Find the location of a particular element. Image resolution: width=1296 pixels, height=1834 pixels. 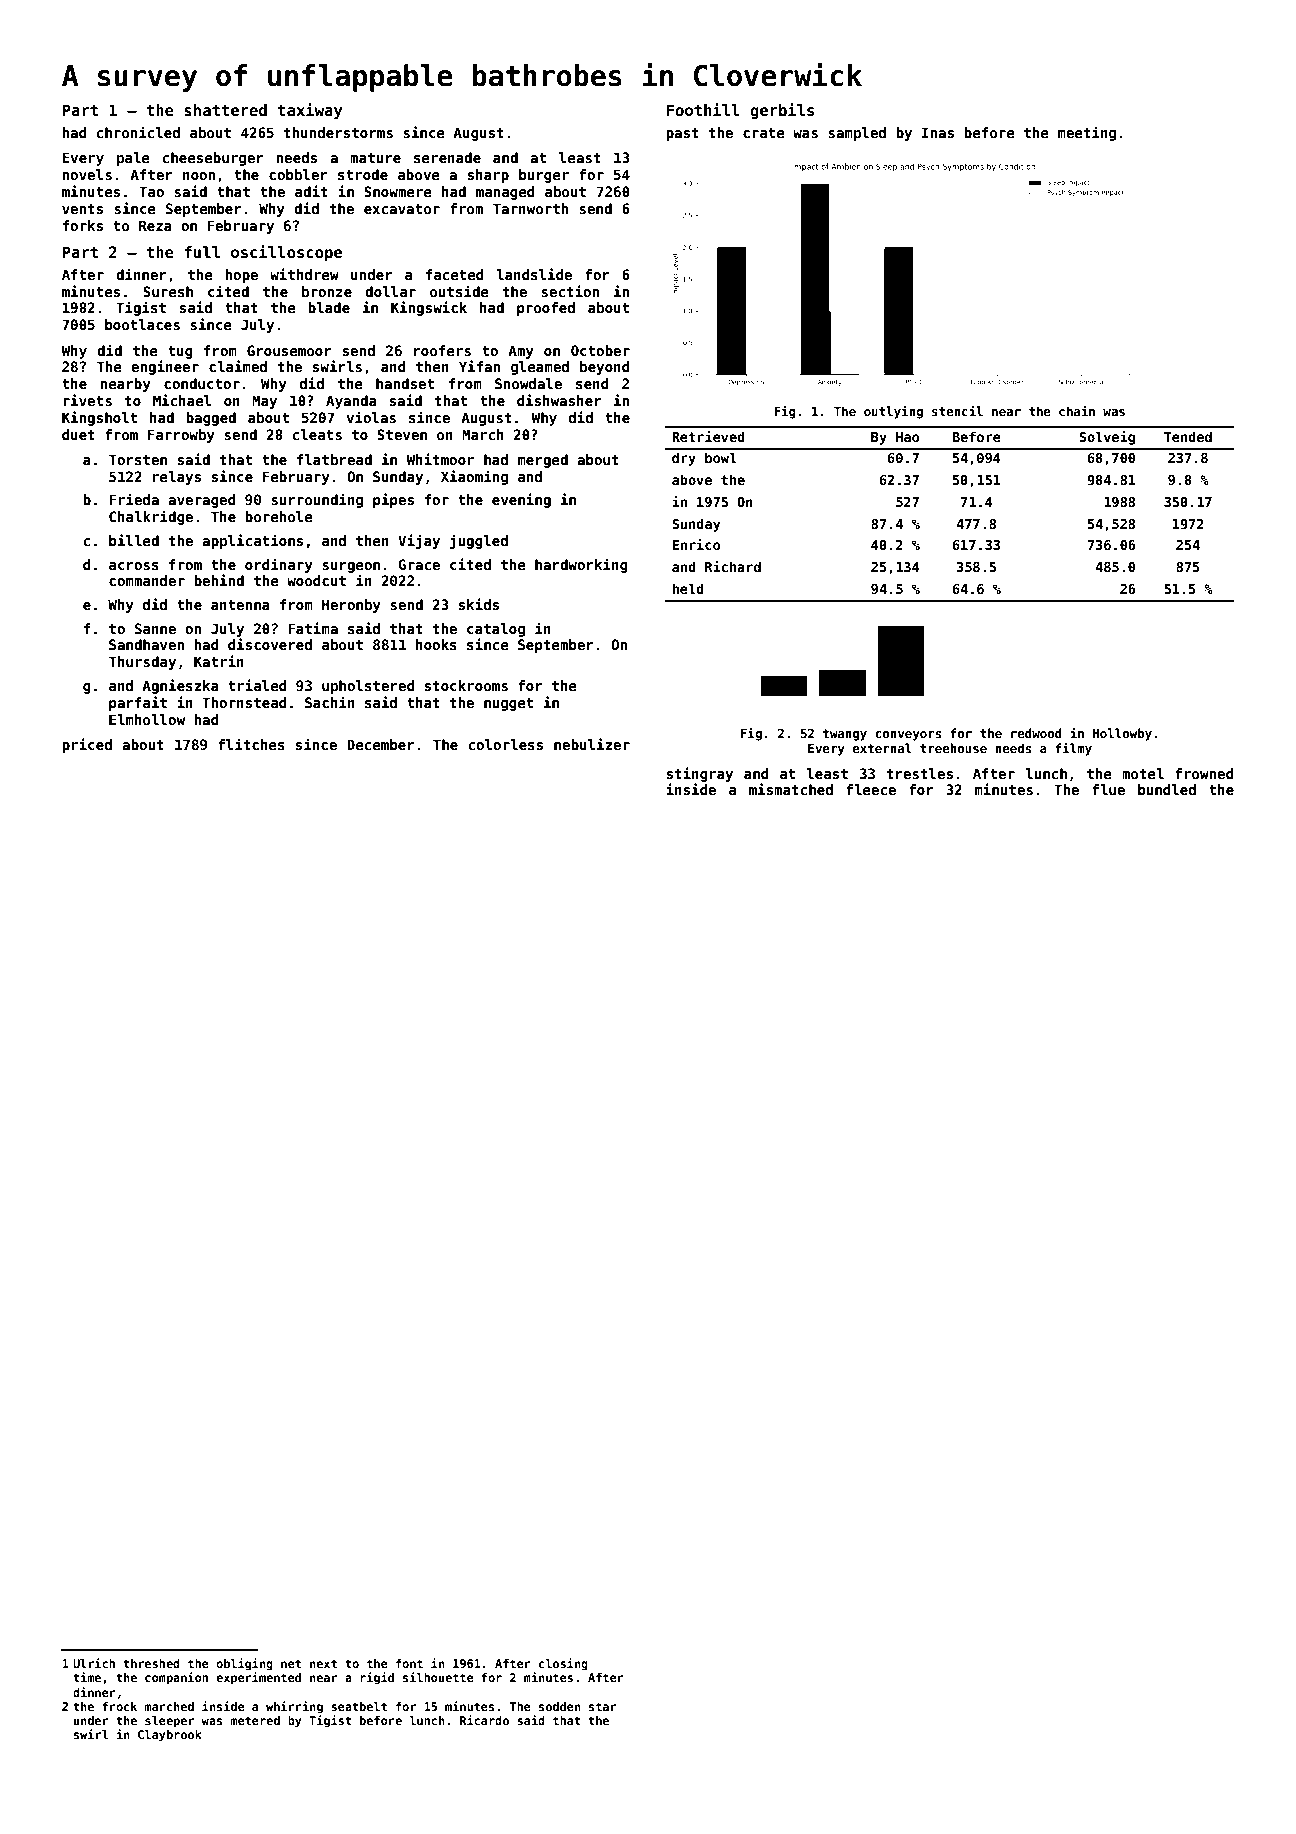

redwood is located at coordinates (1036, 733).
